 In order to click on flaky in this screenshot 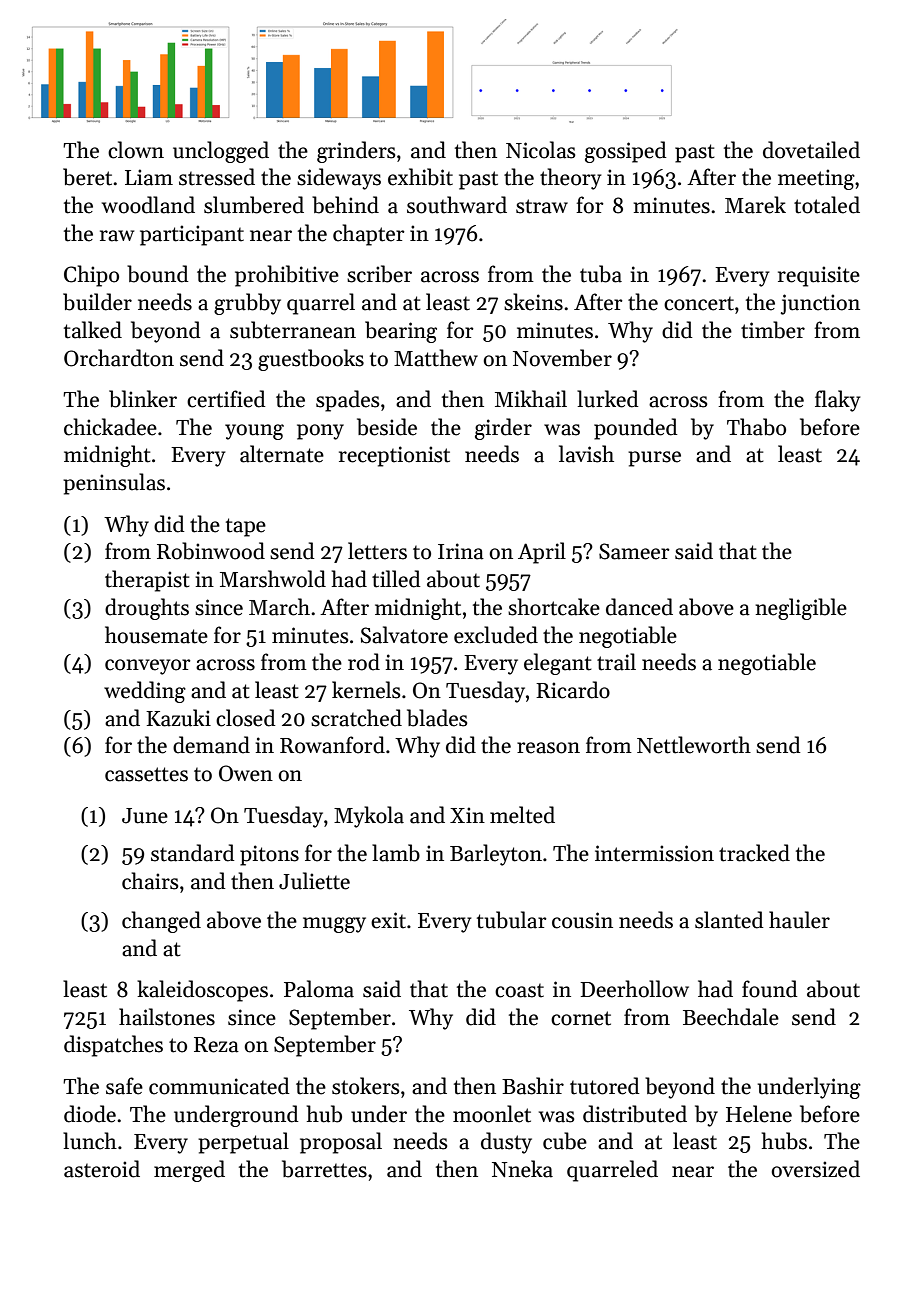, I will do `click(838, 401)`.
